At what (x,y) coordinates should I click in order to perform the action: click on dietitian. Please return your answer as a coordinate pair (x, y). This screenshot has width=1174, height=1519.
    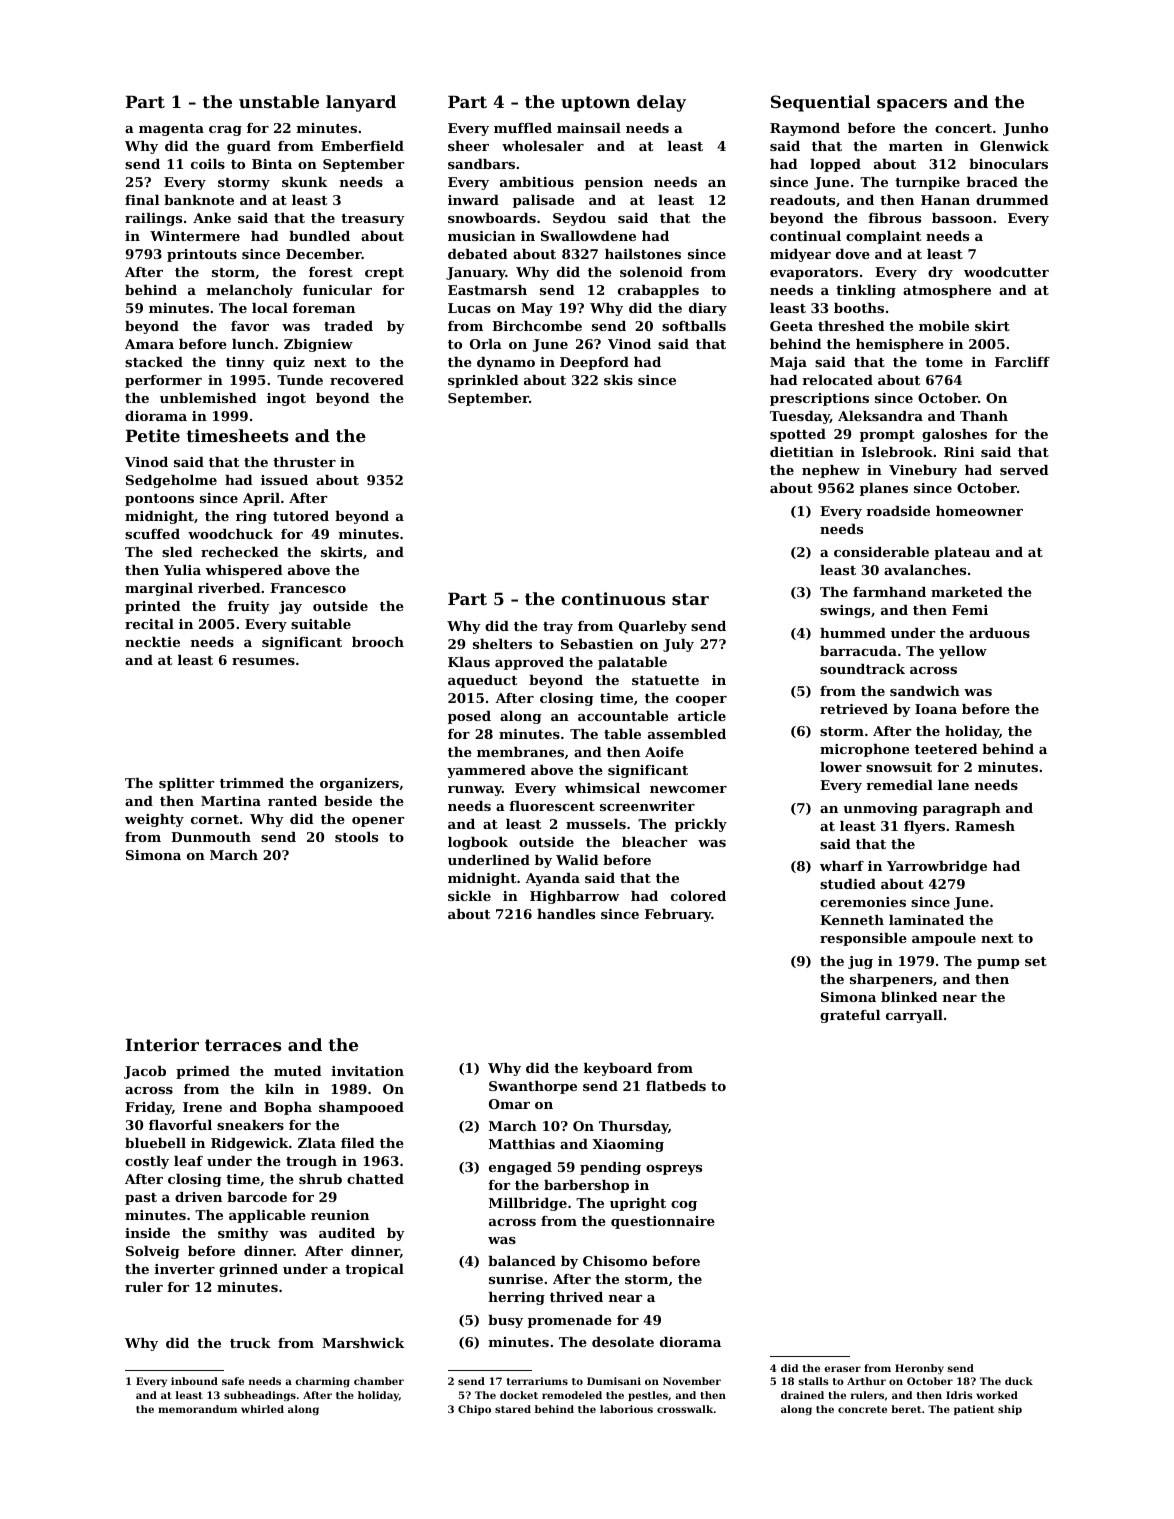
    Looking at the image, I should click on (802, 452).
